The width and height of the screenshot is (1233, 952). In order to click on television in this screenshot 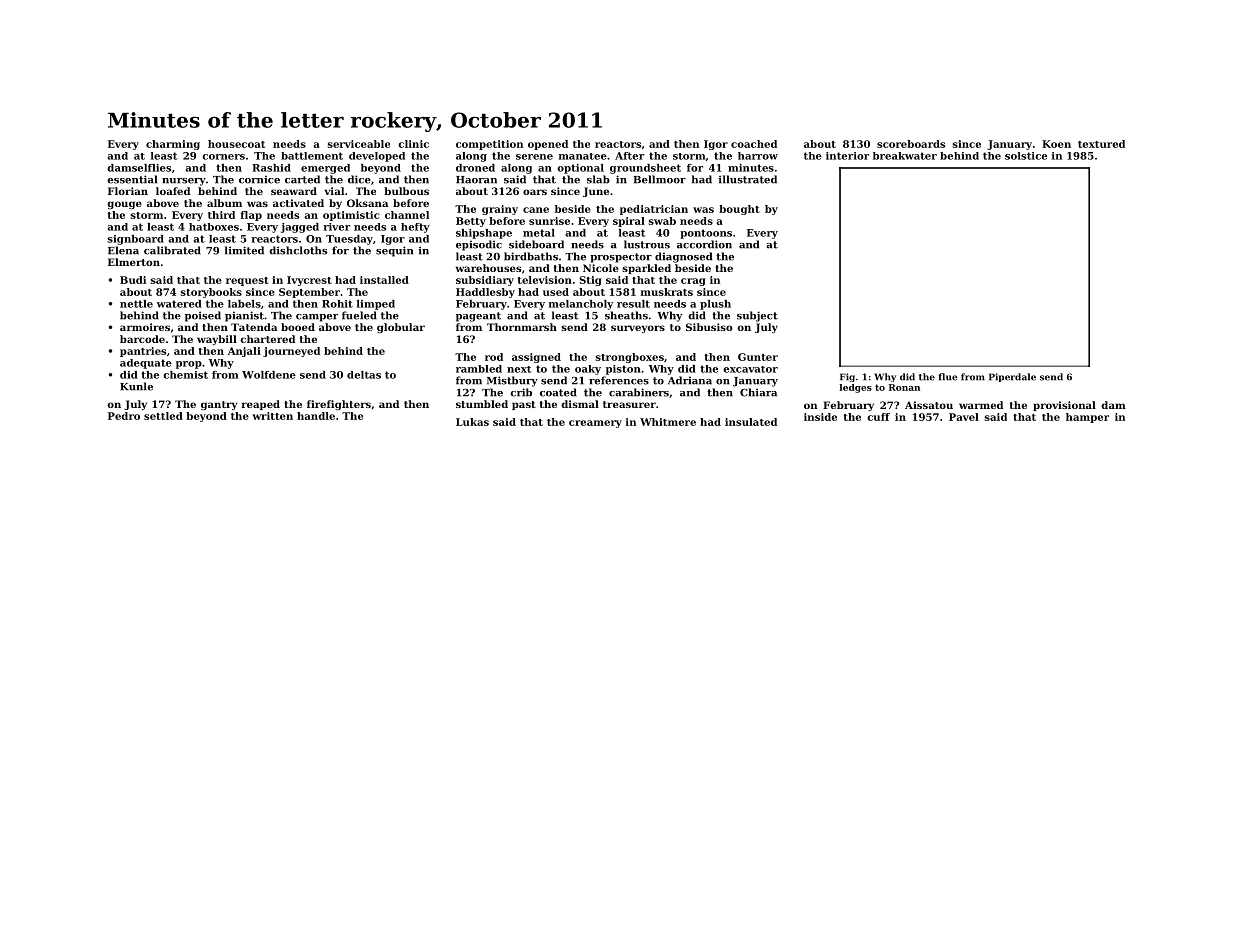, I will do `click(544, 280)`.
